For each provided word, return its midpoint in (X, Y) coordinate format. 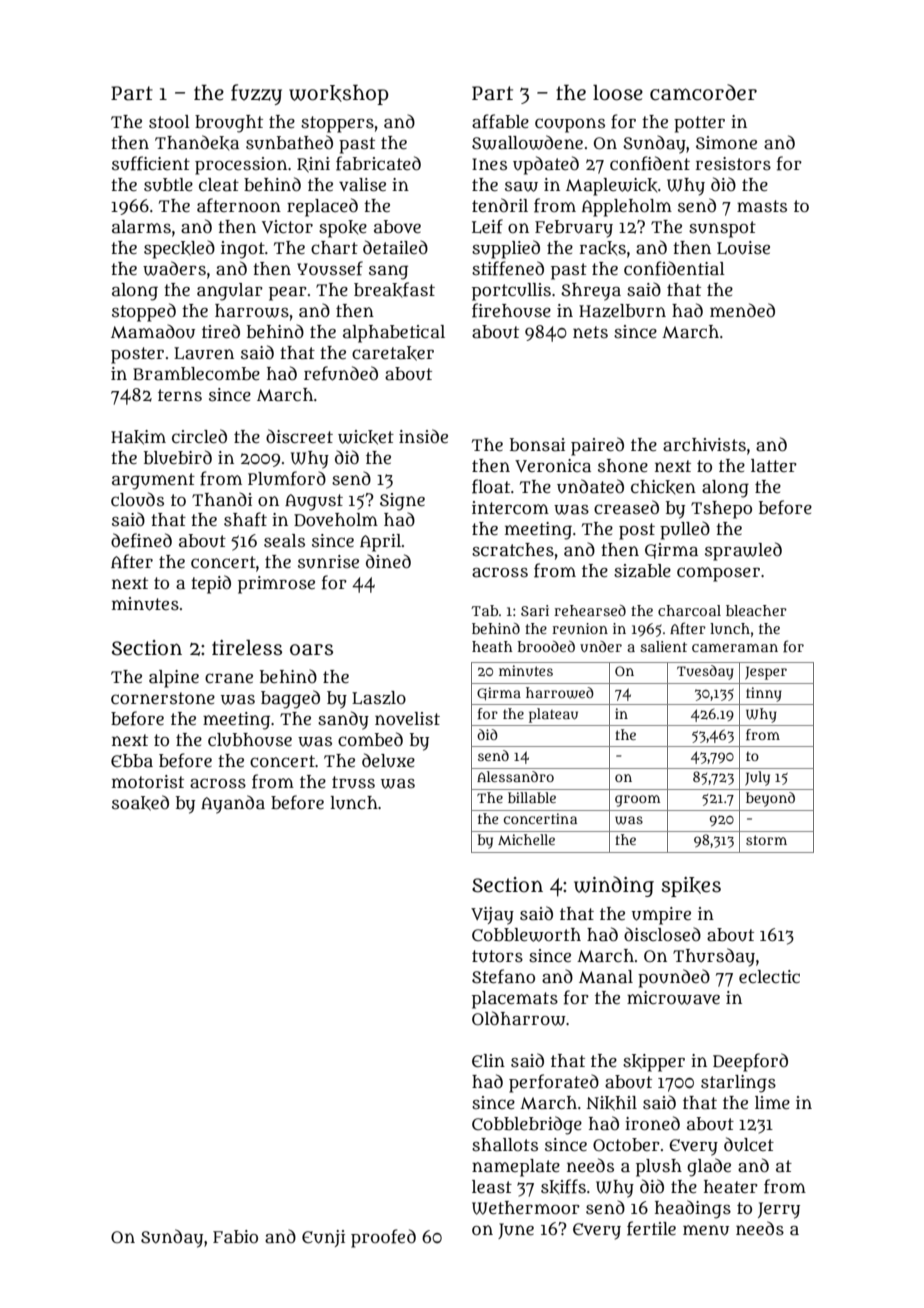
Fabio (235, 1237)
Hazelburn (622, 311)
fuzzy (256, 94)
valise (362, 185)
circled (199, 436)
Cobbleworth (526, 935)
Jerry (779, 1210)
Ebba (132, 761)
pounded (674, 978)
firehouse (511, 310)
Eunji (323, 1238)
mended (742, 310)
